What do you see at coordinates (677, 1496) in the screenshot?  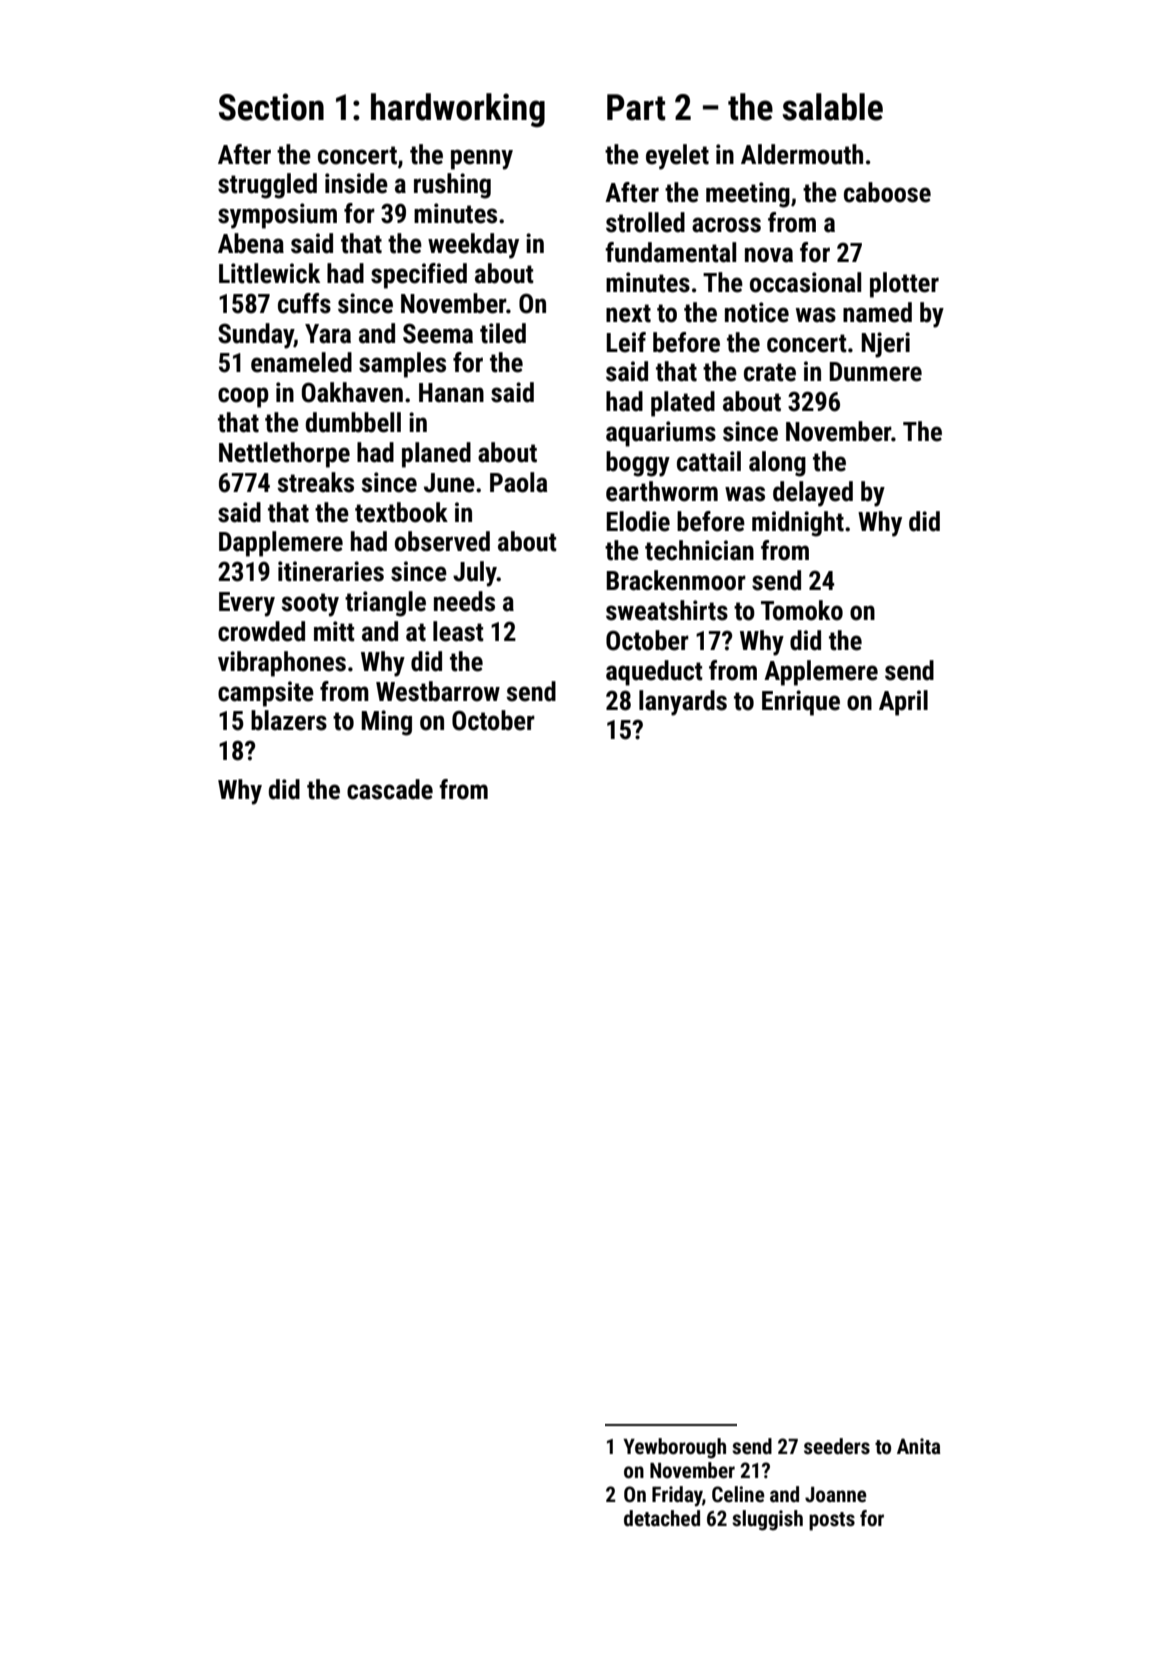 I see `Friday` at bounding box center [677, 1496].
